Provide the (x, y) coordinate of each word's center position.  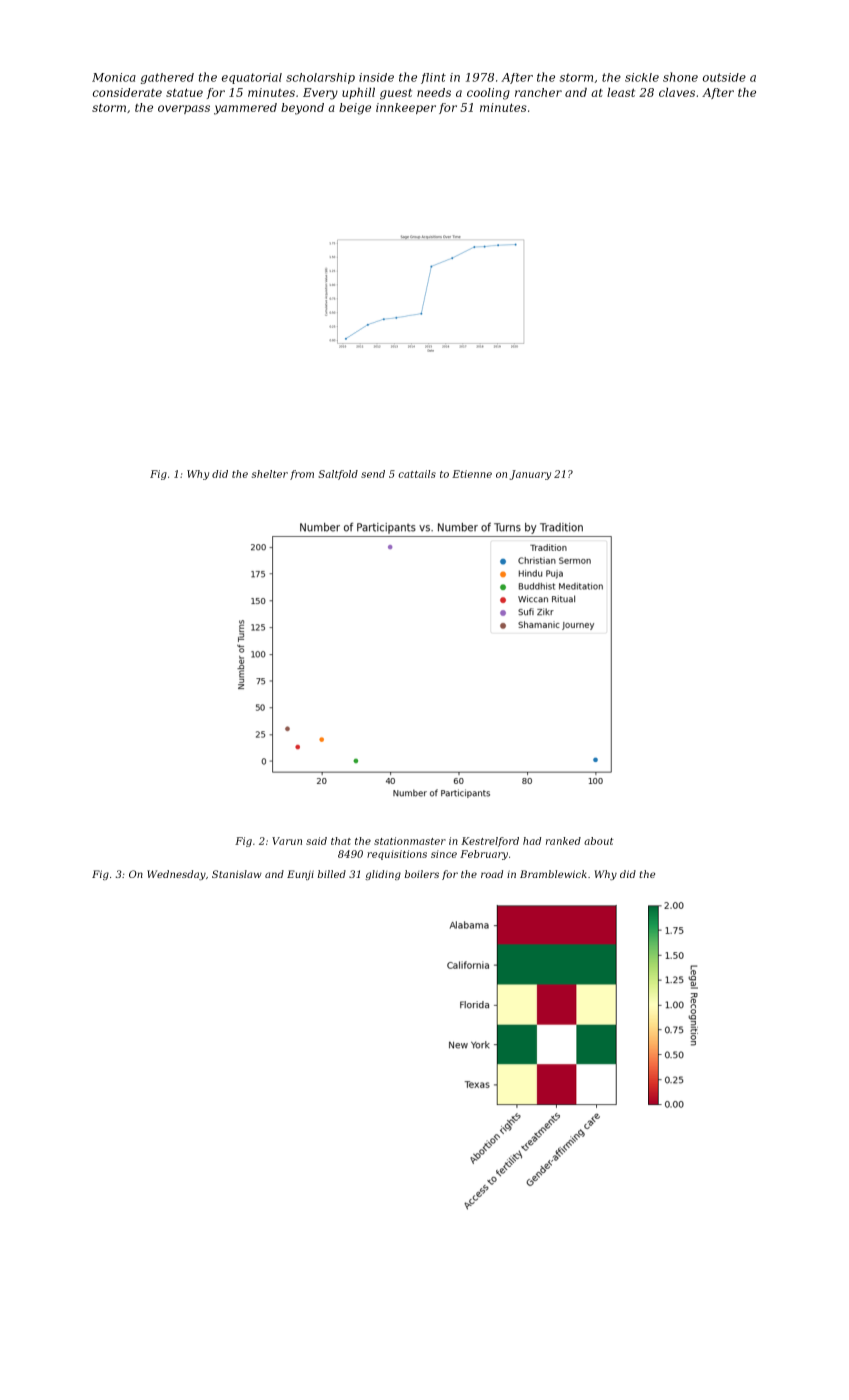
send (373, 474)
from (302, 475)
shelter (270, 474)
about (599, 841)
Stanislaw (237, 874)
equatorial (252, 78)
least (621, 92)
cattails (417, 474)
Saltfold (338, 475)
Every (320, 94)
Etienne (472, 474)
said (316, 841)
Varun (287, 841)
